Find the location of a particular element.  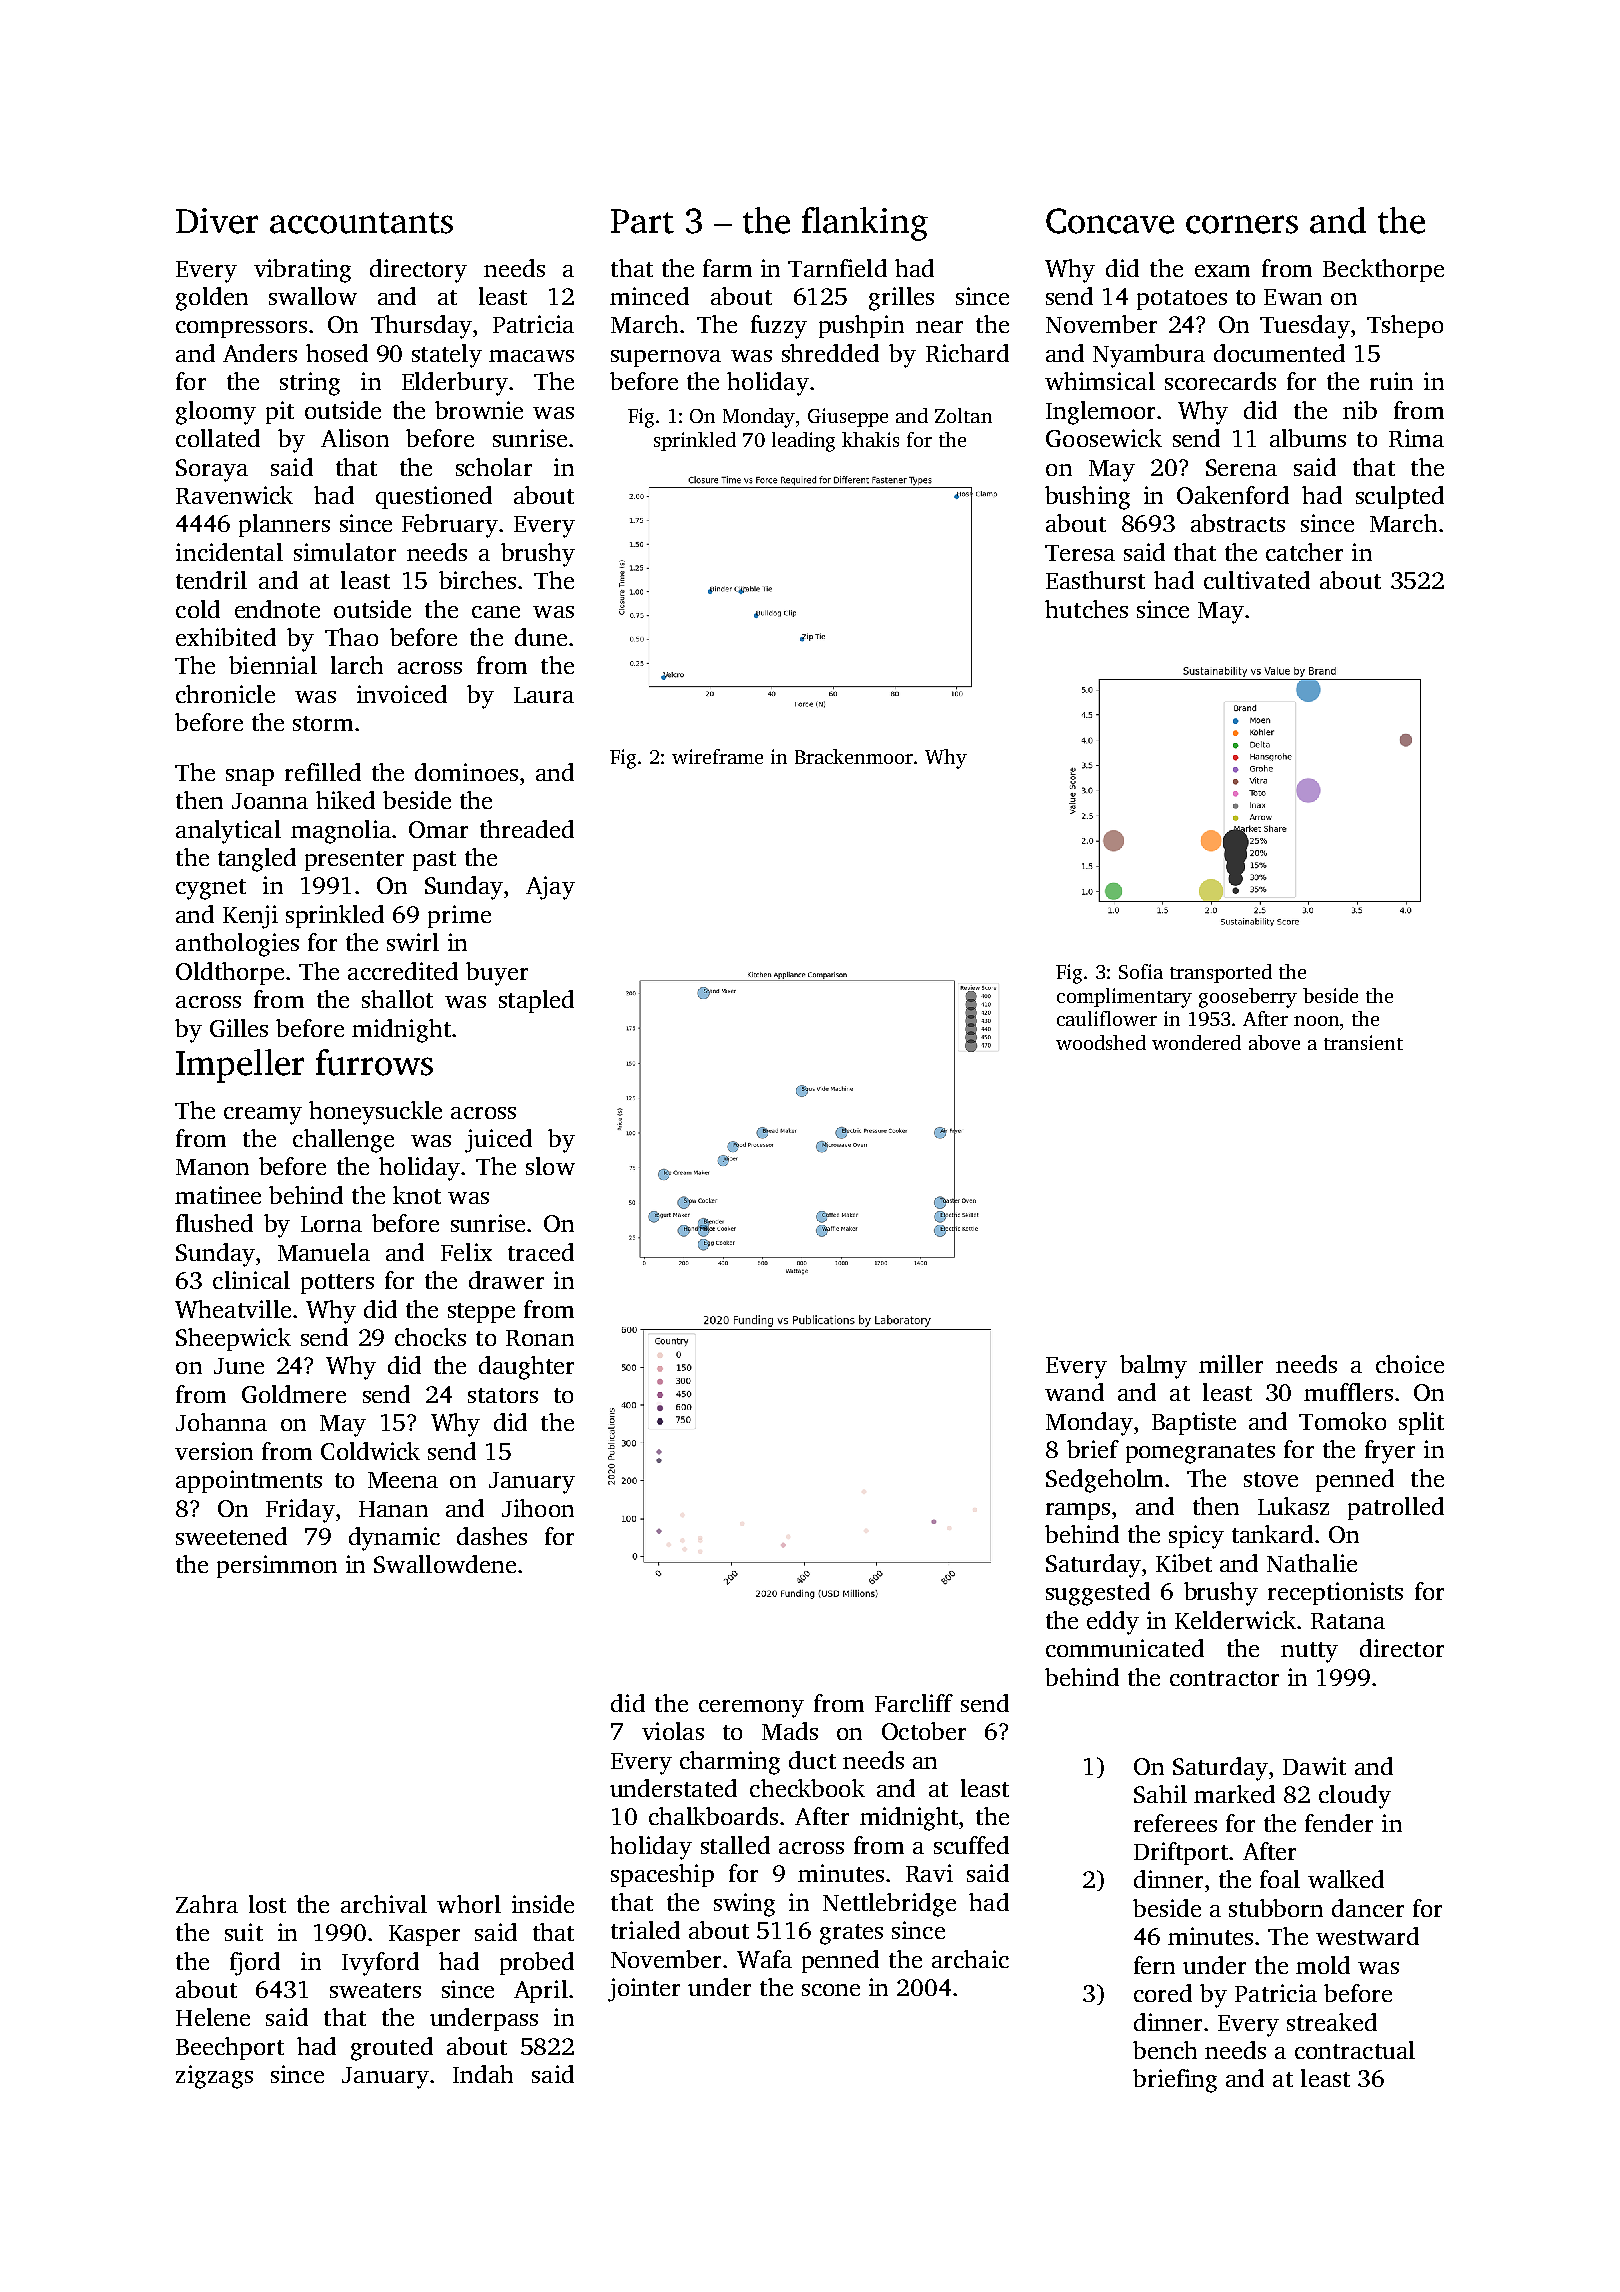

exhibited is located at coordinates (226, 637).
